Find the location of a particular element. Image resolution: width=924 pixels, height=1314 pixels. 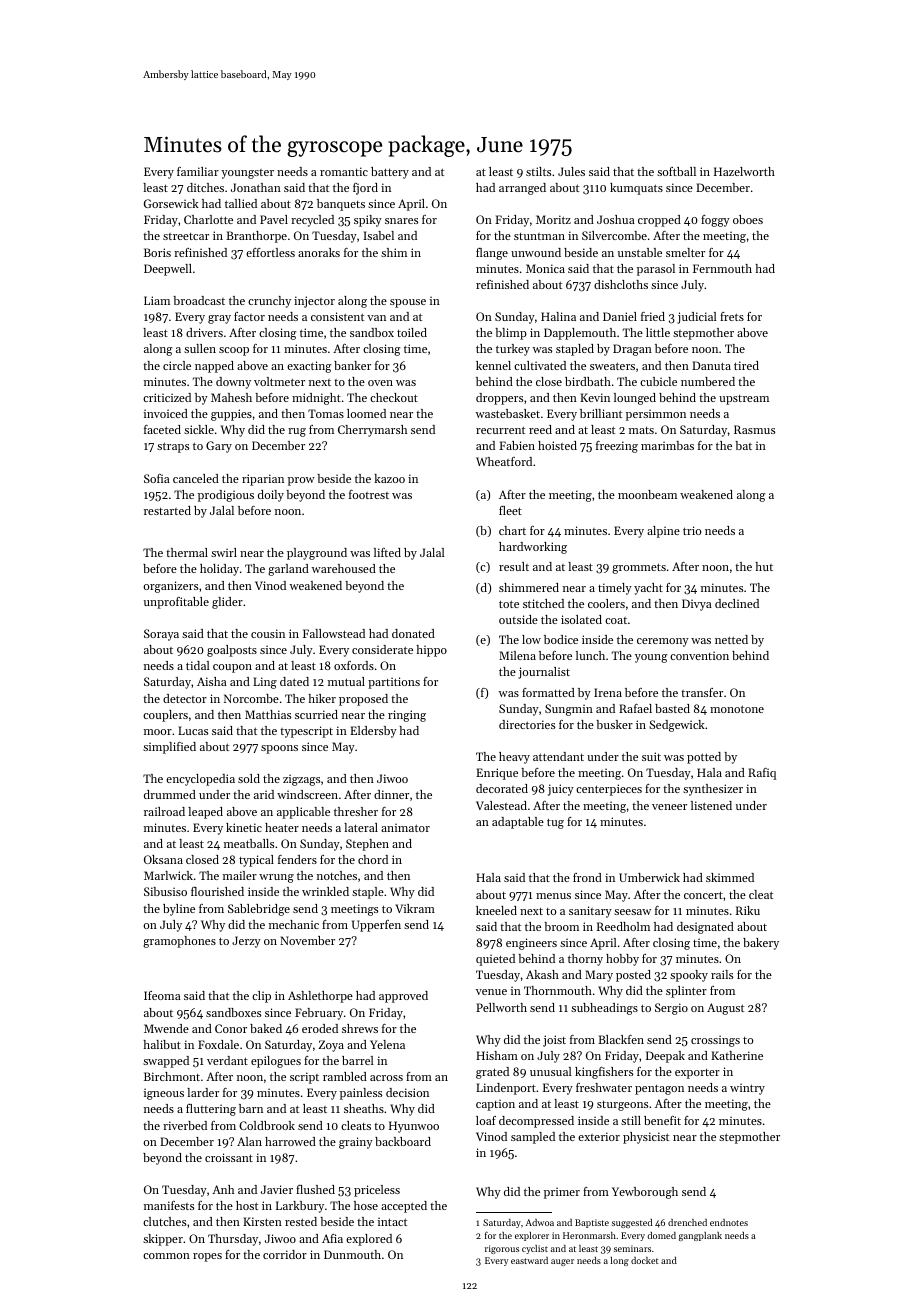

judicial is located at coordinates (697, 318).
